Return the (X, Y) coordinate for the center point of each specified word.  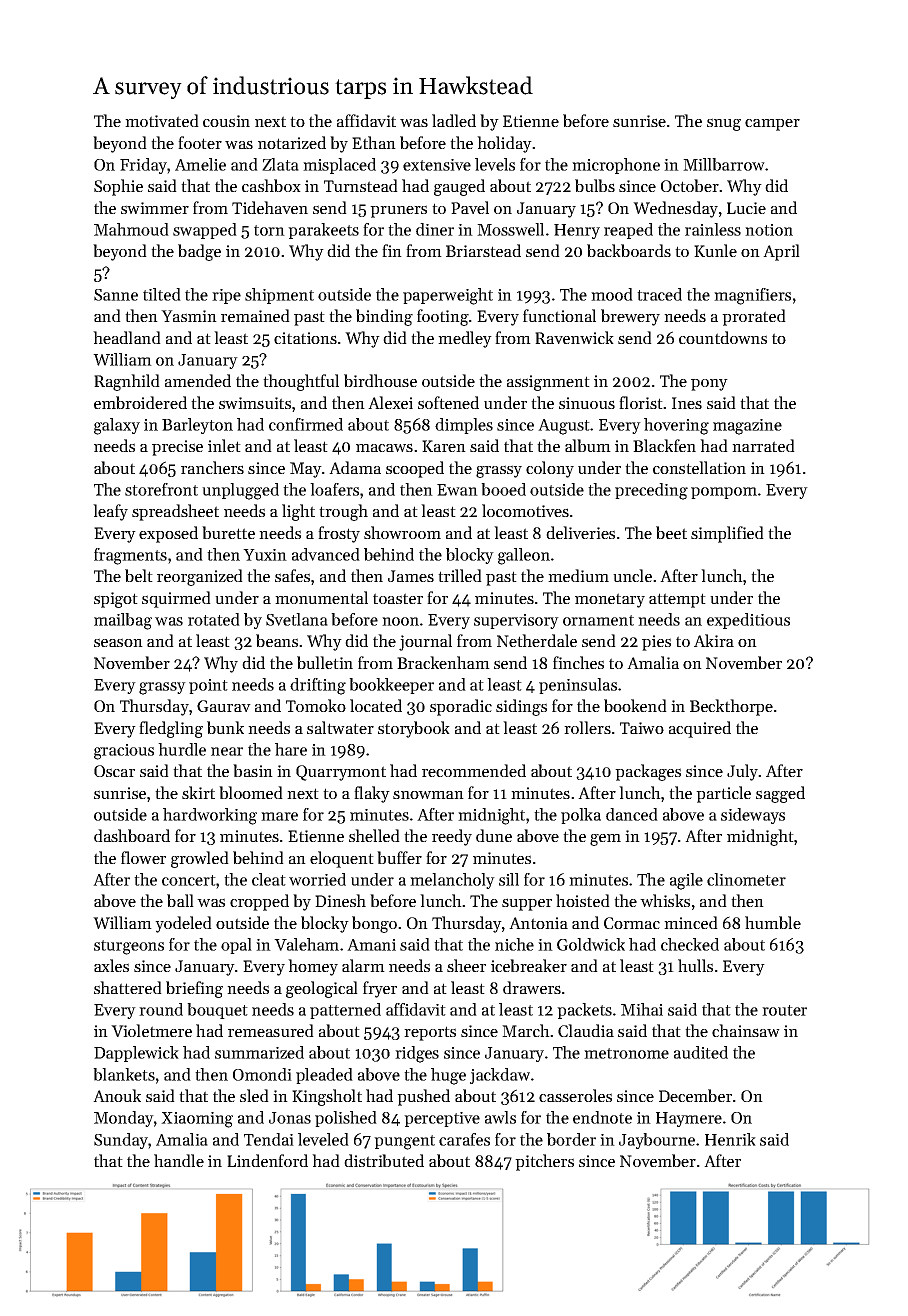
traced (659, 294)
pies (656, 643)
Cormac (632, 923)
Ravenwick (574, 337)
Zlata (280, 164)
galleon (524, 556)
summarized (259, 1052)
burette (228, 532)
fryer (380, 989)
